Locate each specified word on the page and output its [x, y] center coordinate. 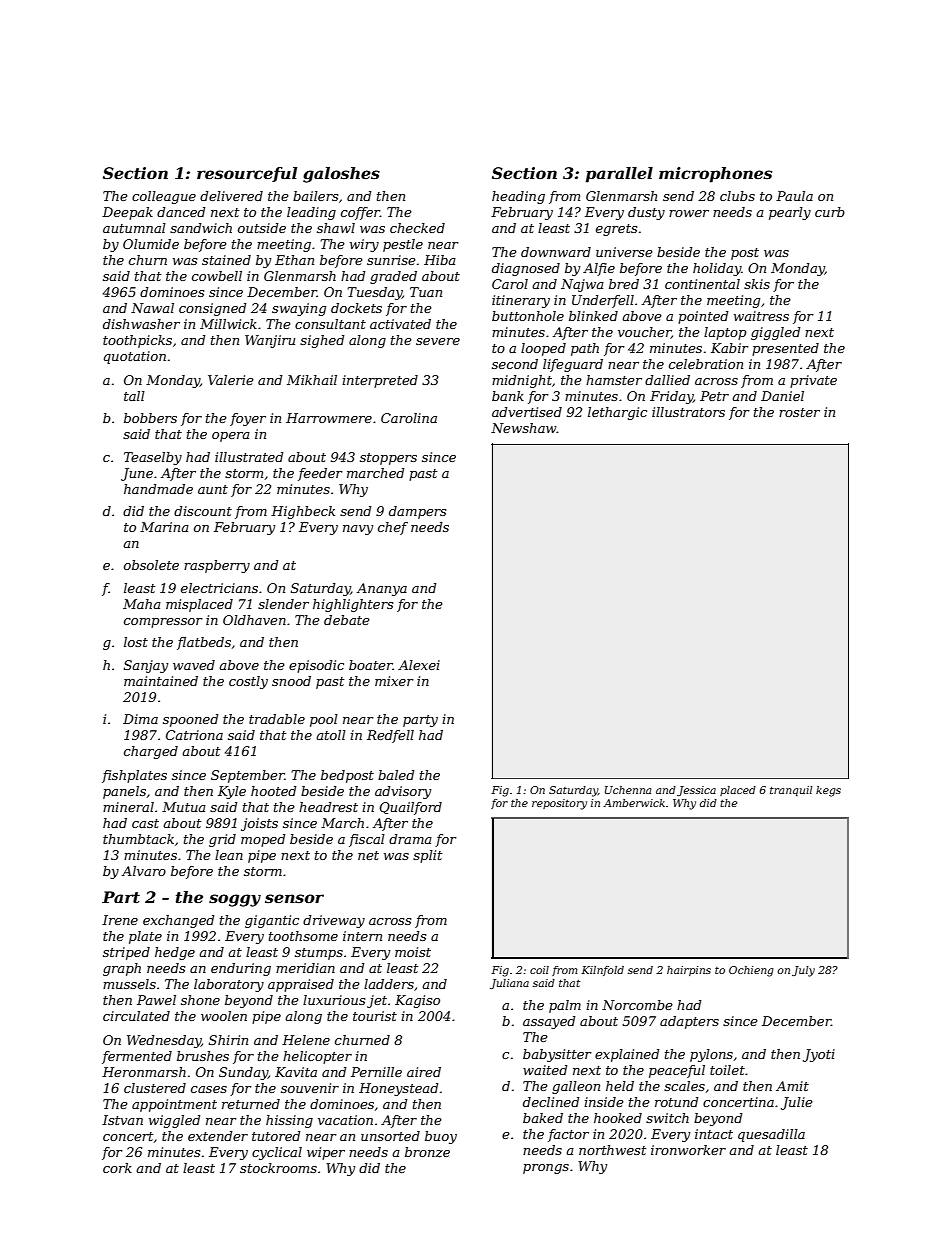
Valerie [231, 380]
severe [438, 341]
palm [565, 1006]
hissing [289, 1121]
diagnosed [526, 269]
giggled [776, 333]
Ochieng [751, 971]
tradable [277, 719]
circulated [136, 1016]
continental [702, 284]
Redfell [390, 736]
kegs [828, 791]
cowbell [217, 276]
